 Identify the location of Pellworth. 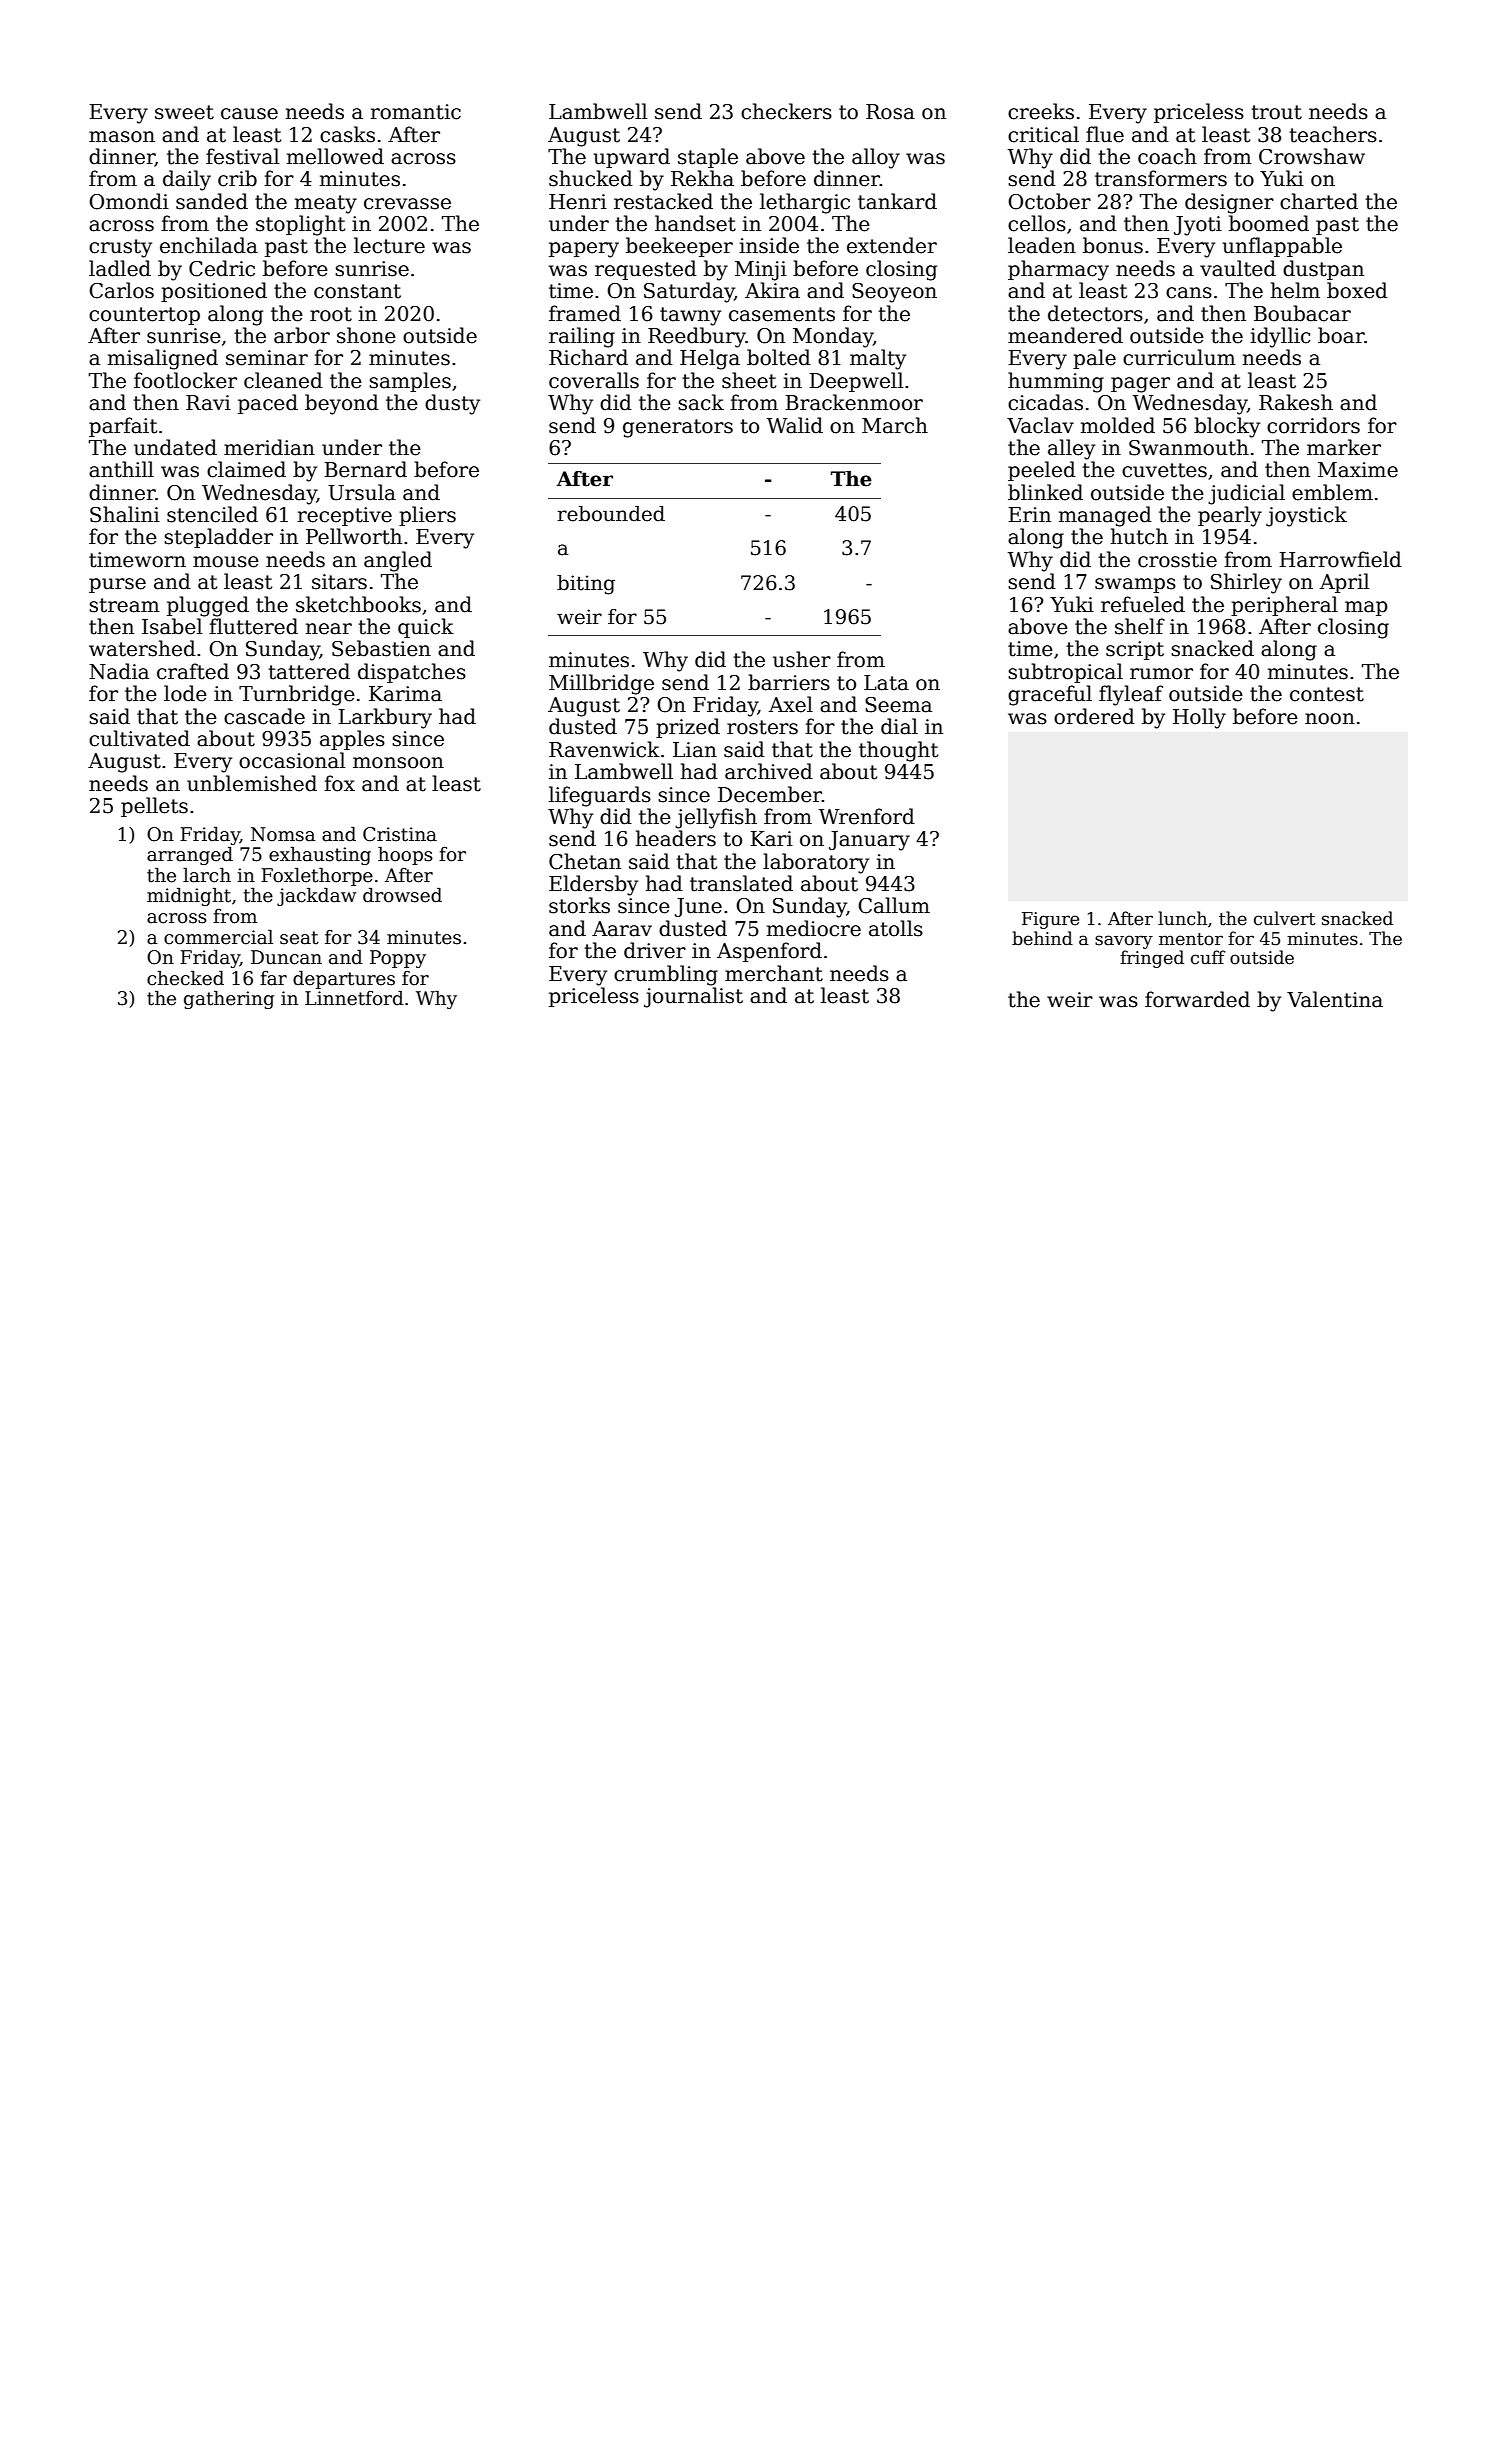
(354, 536).
